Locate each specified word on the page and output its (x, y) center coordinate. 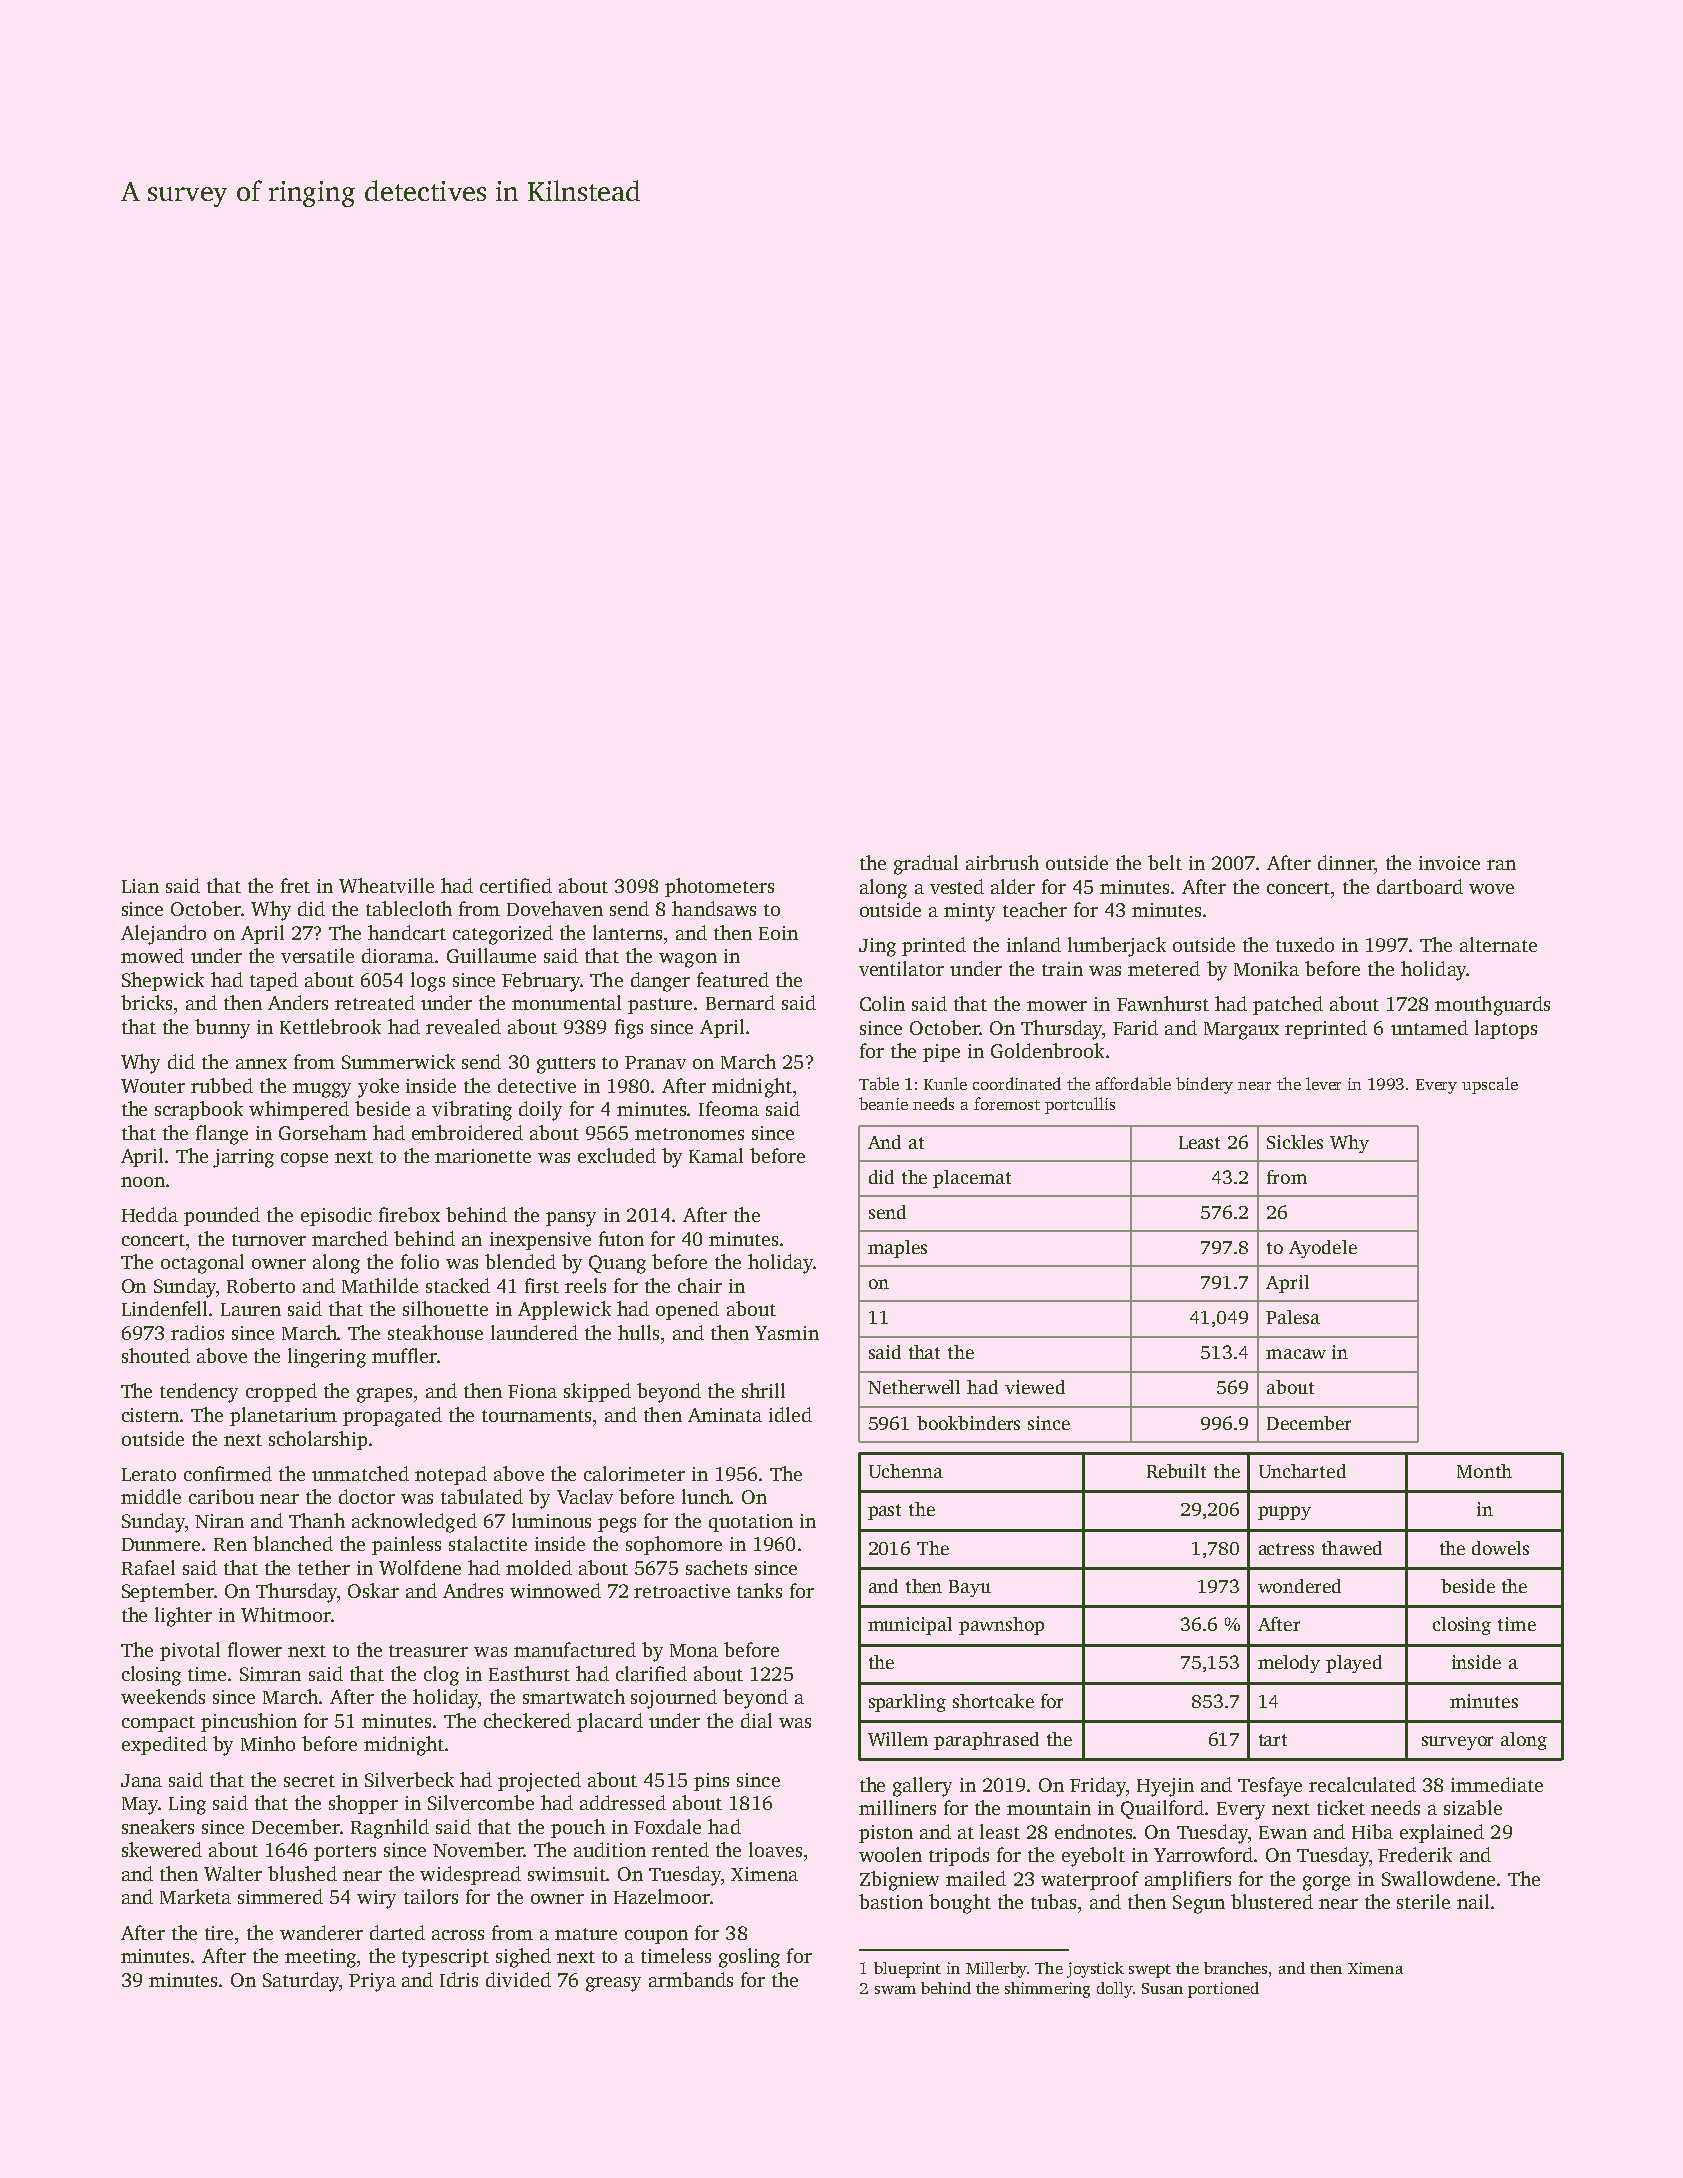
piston (886, 1834)
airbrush (1002, 862)
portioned (1223, 1990)
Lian (140, 886)
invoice (1449, 863)
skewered (162, 1849)
